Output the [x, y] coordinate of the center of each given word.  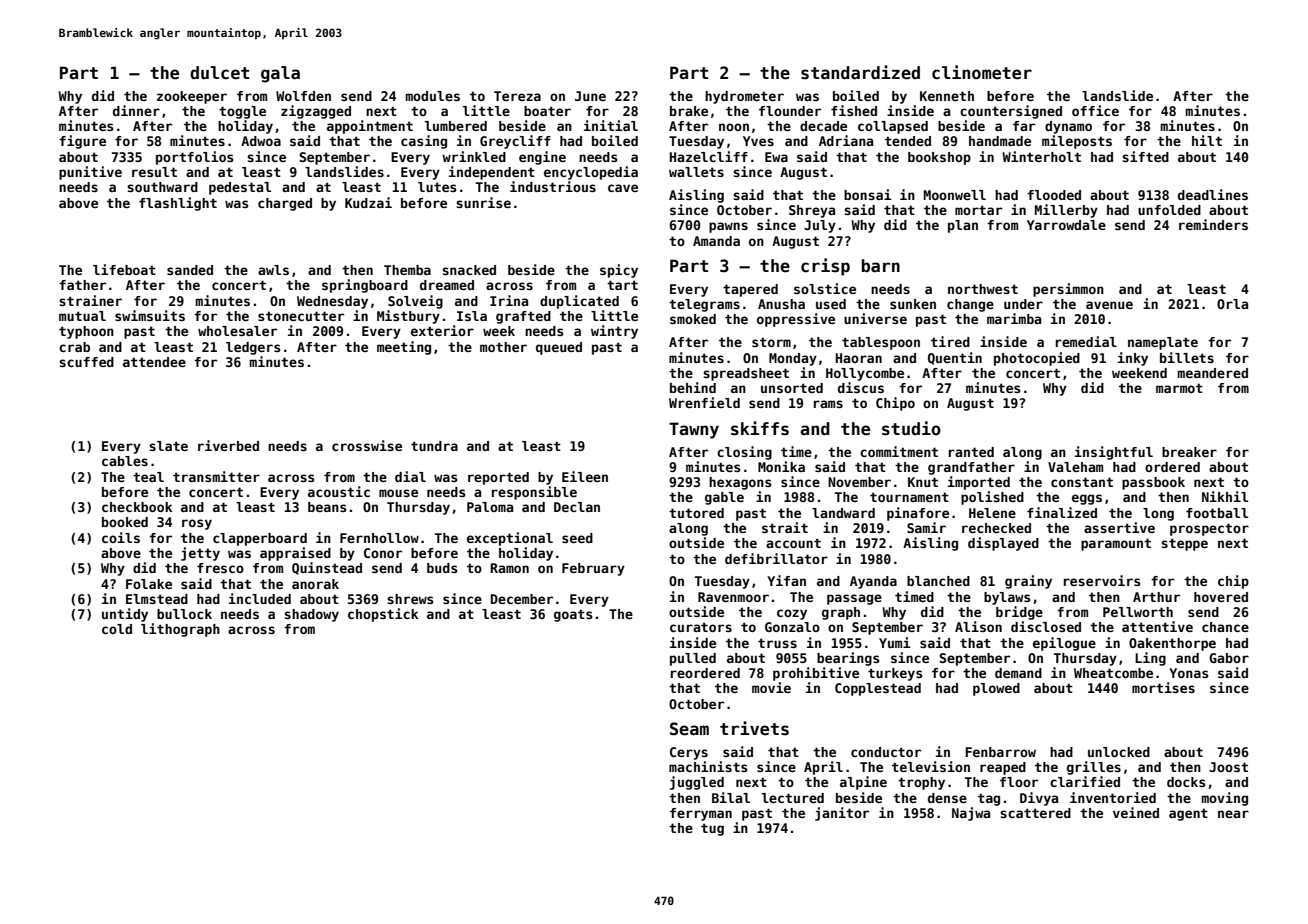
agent [1188, 814]
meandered [1213, 373]
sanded [190, 270]
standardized [860, 72]
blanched [938, 581]
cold [117, 629]
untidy [125, 615]
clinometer [982, 72]
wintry [614, 332]
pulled [693, 659]
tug [712, 829]
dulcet [219, 73]
